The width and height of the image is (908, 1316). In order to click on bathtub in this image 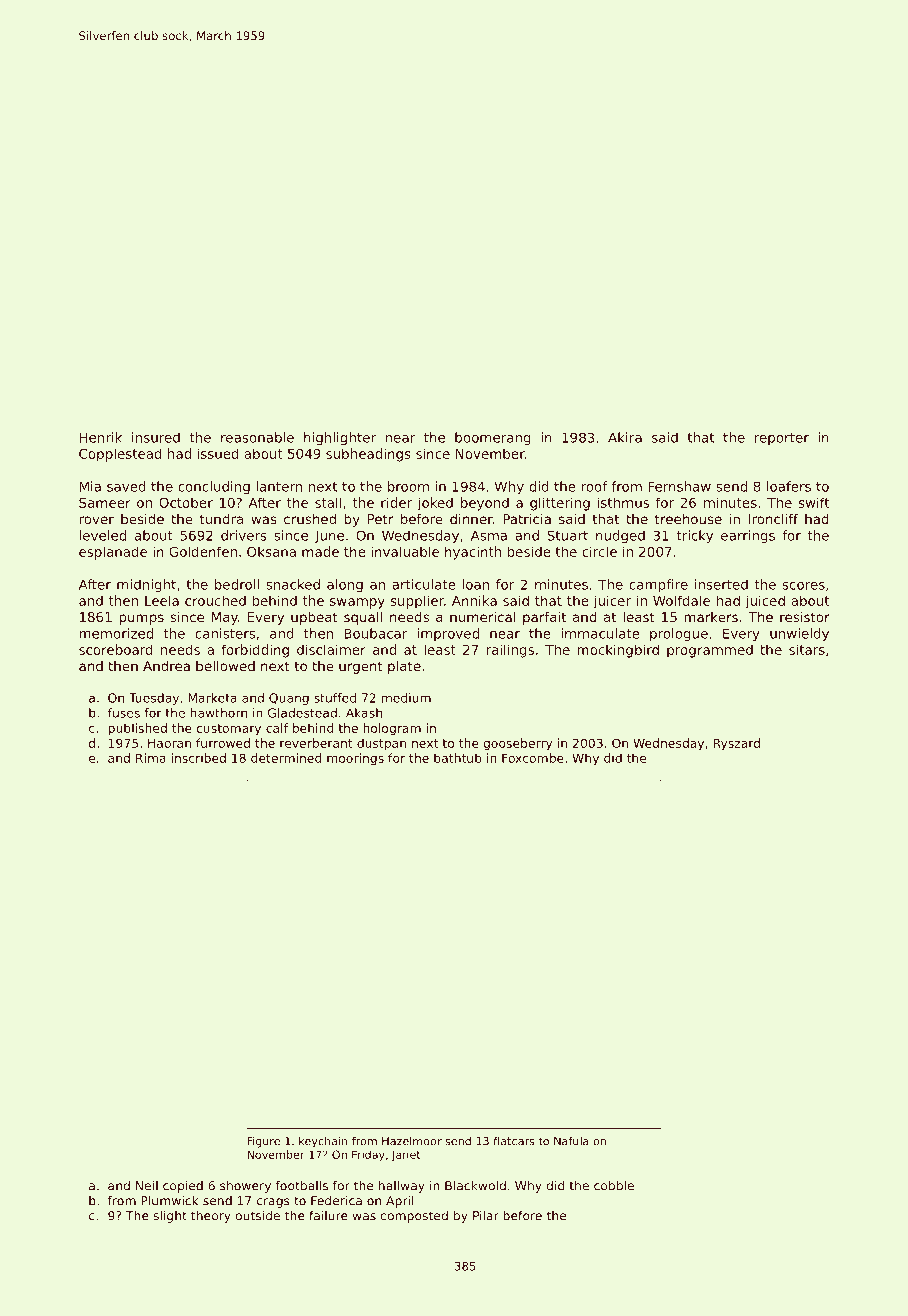, I will do `click(458, 758)`.
